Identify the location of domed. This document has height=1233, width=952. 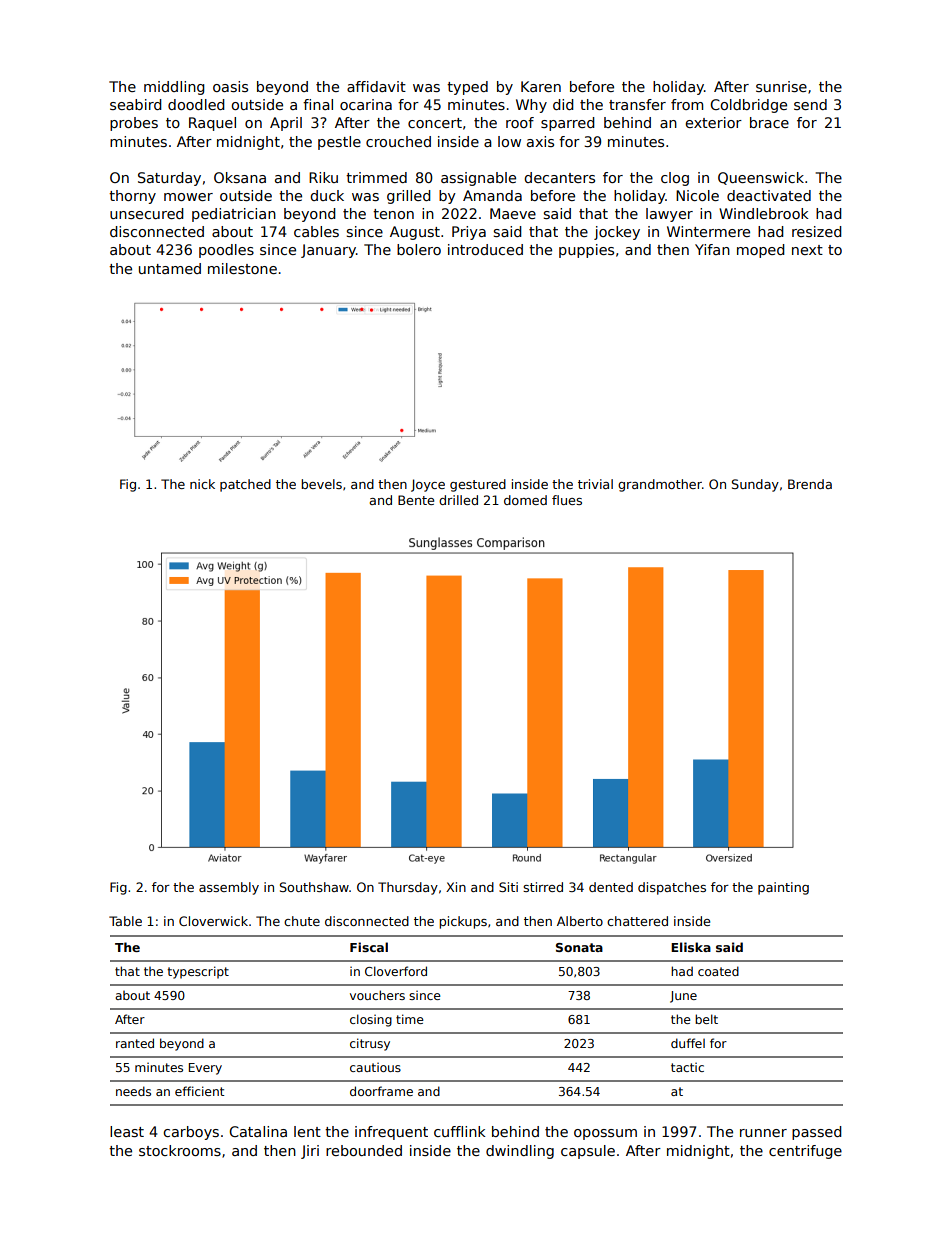
(525, 500).
